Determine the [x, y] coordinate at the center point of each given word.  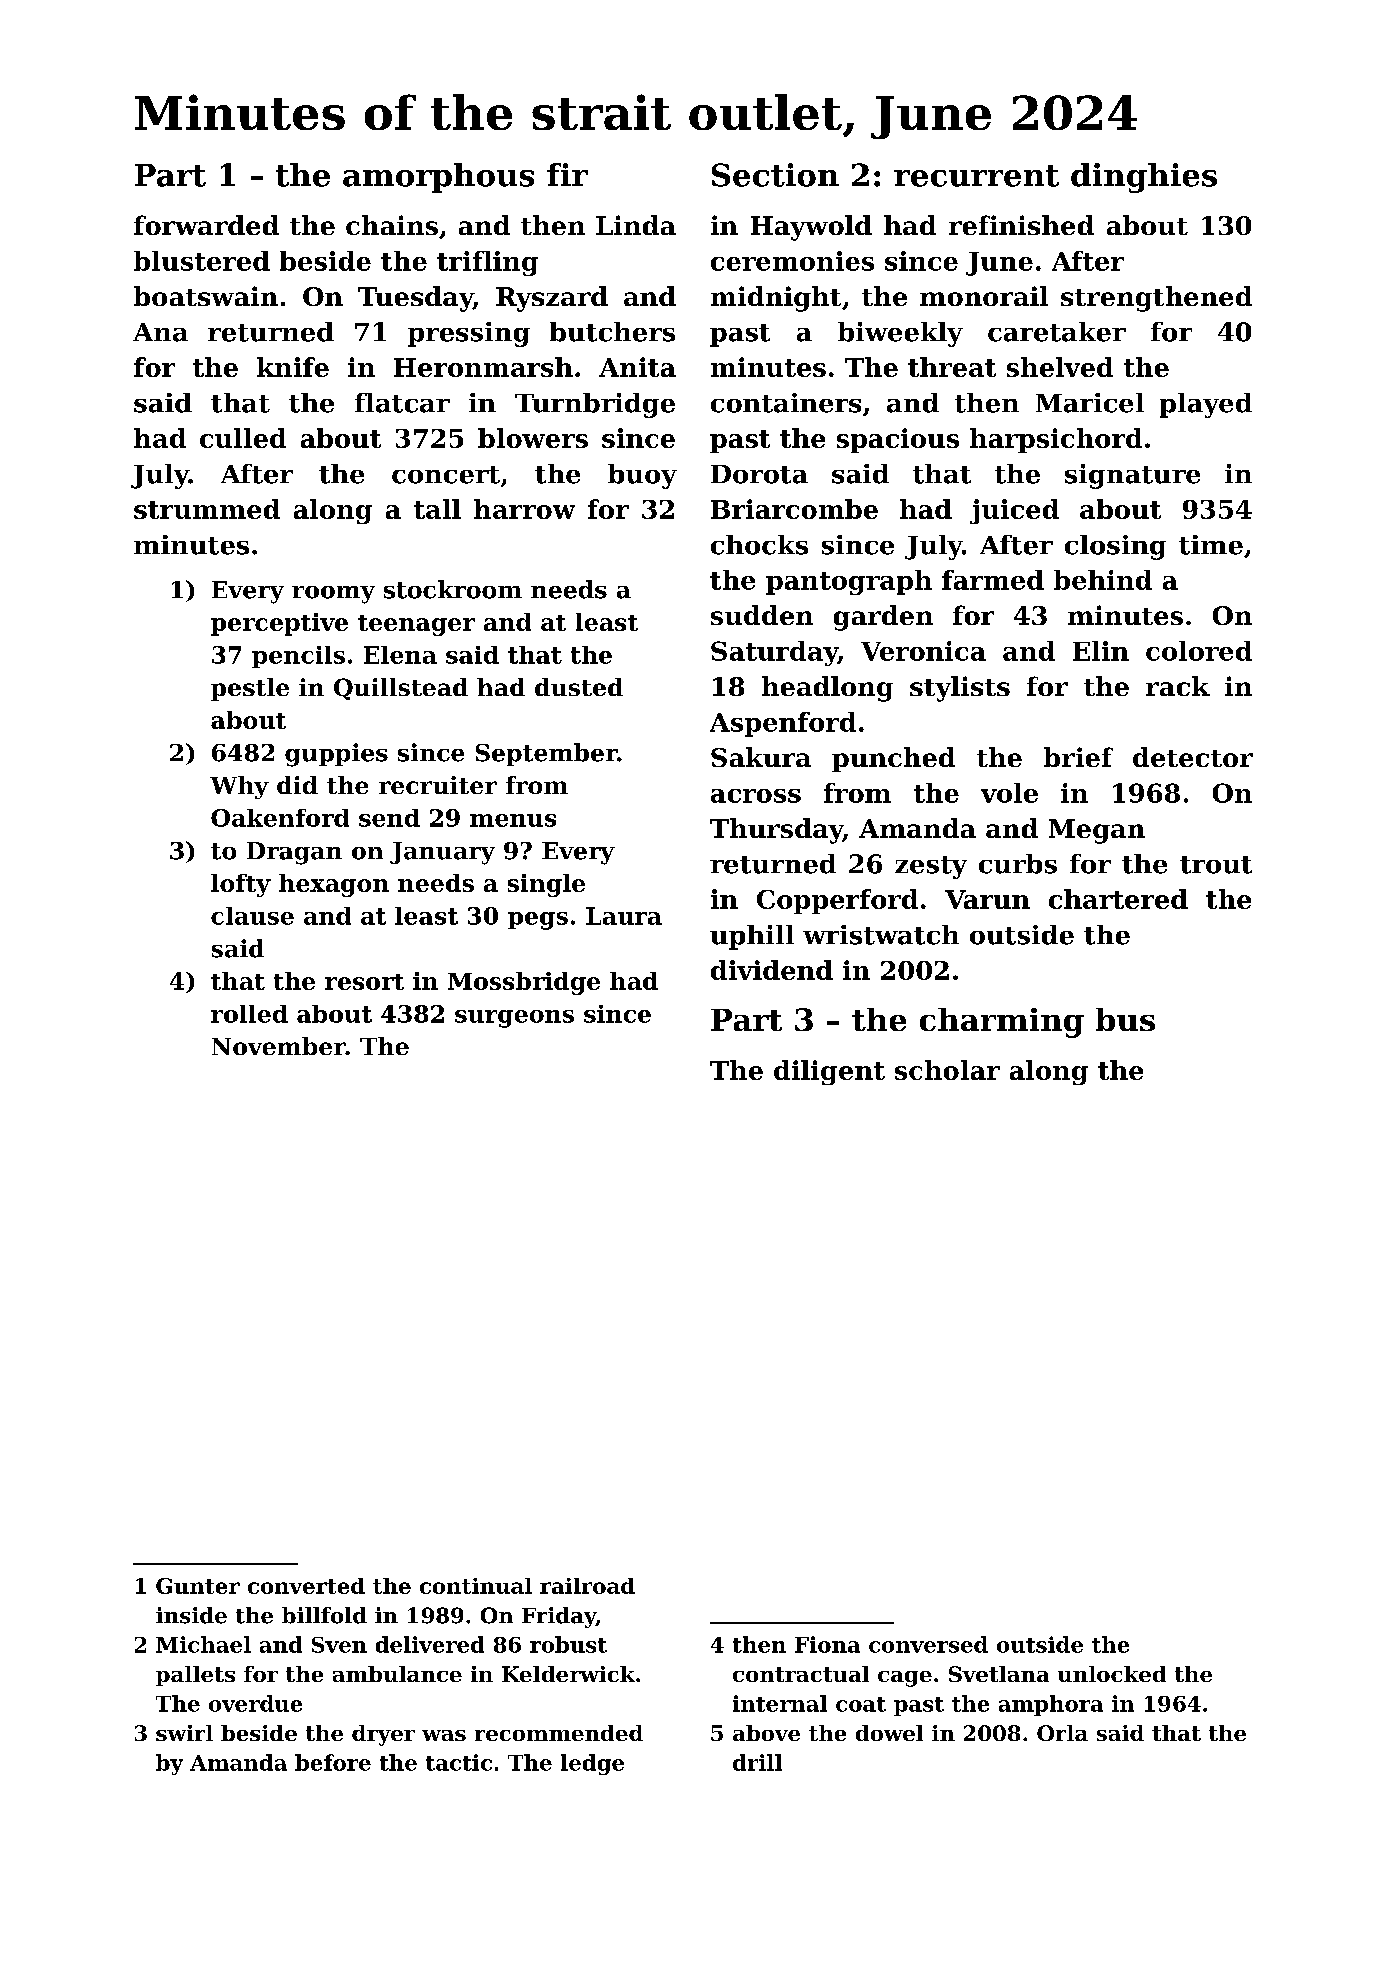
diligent [829, 1072]
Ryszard [552, 299]
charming [1002, 1023]
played [1206, 405]
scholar [947, 1070]
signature [1132, 476]
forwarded [206, 225]
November [279, 1046]
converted [306, 1586]
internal [780, 1703]
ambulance [397, 1674]
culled [243, 438]
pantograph [849, 582]
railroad [587, 1586]
